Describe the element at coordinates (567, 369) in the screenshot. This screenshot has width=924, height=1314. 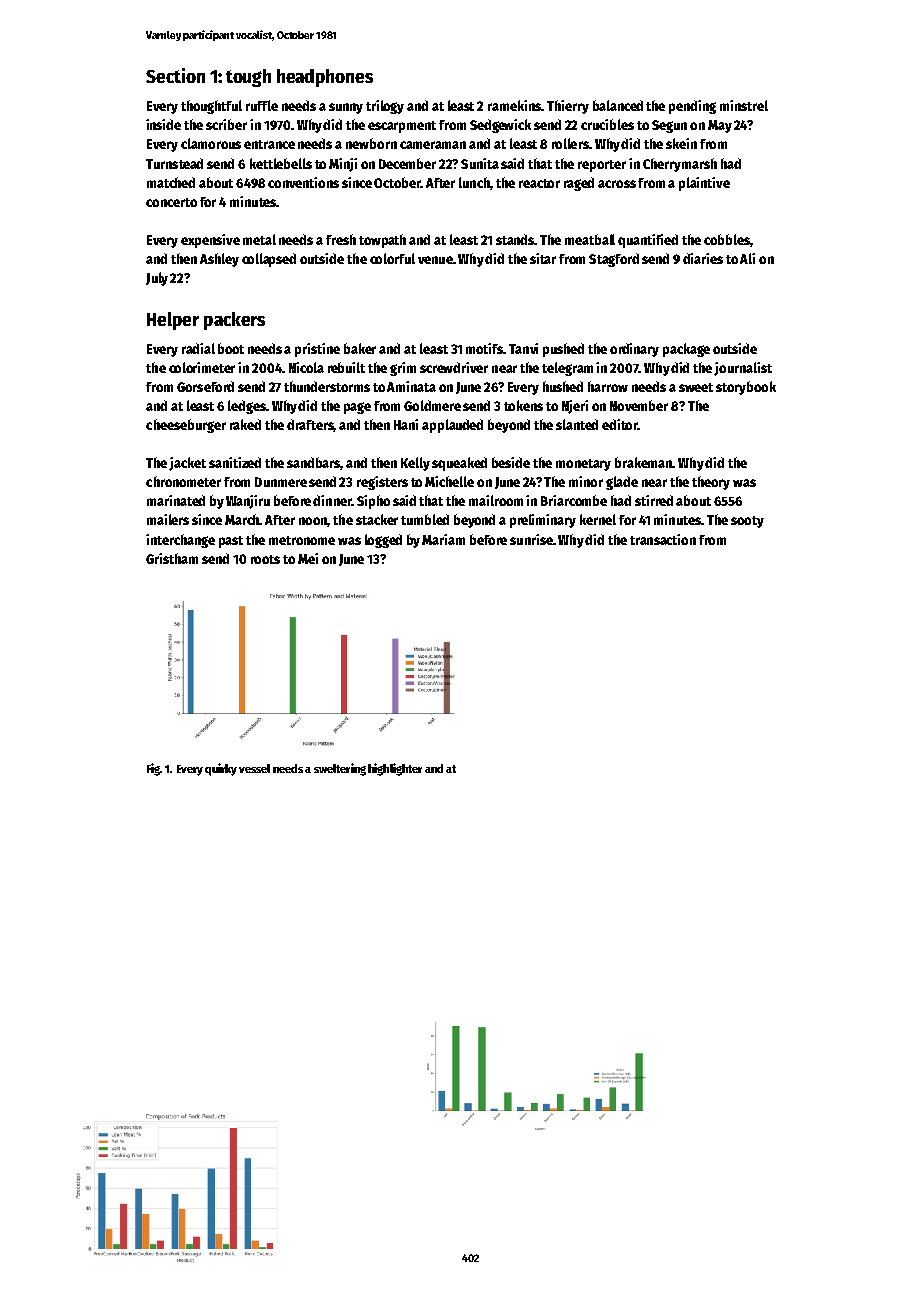
I see `telegram` at that location.
